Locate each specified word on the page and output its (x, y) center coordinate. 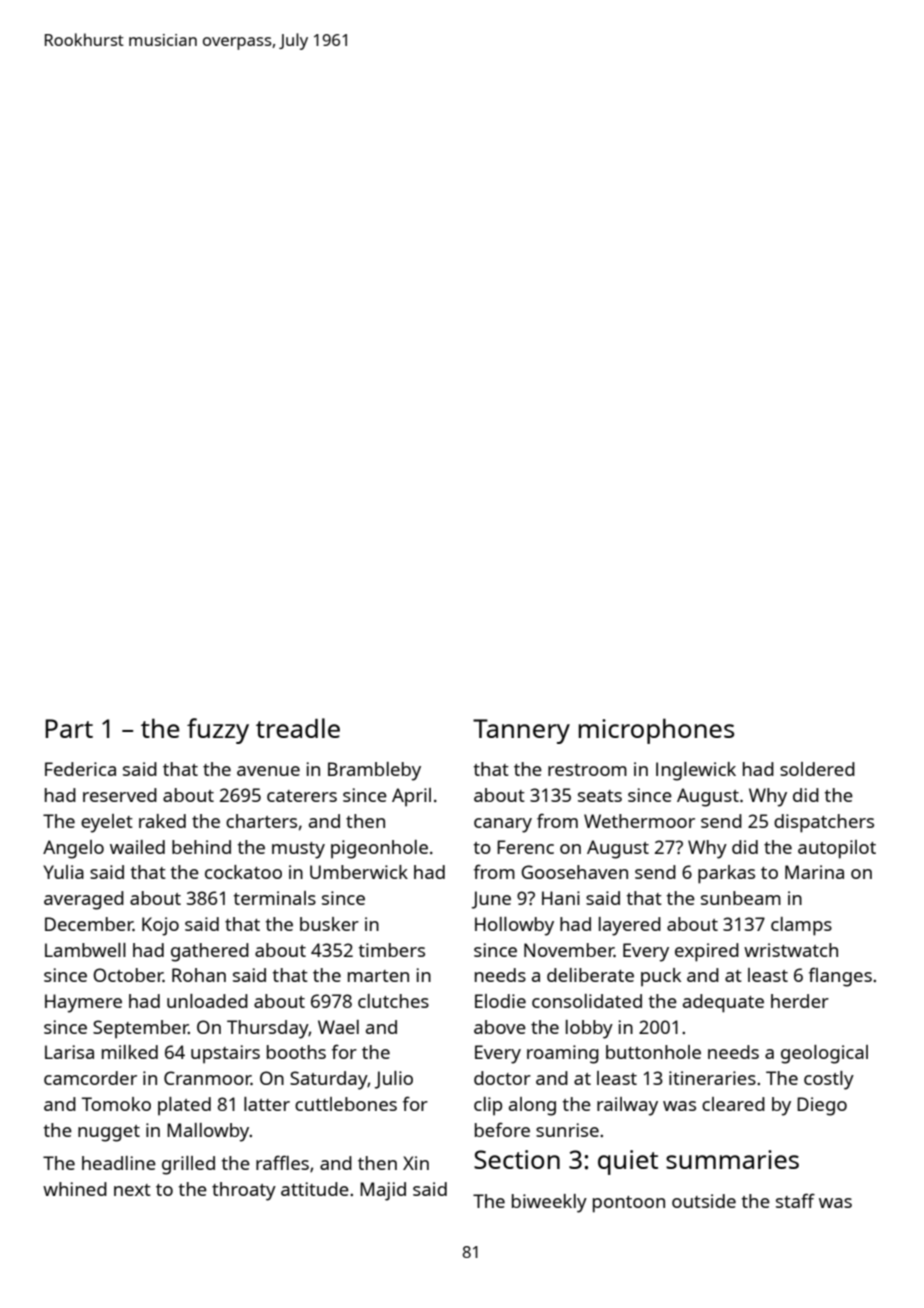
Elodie (500, 1001)
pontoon (629, 1204)
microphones (656, 731)
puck (661, 977)
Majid (383, 1191)
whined (75, 1189)
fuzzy (218, 731)
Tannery (521, 731)
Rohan (199, 975)
